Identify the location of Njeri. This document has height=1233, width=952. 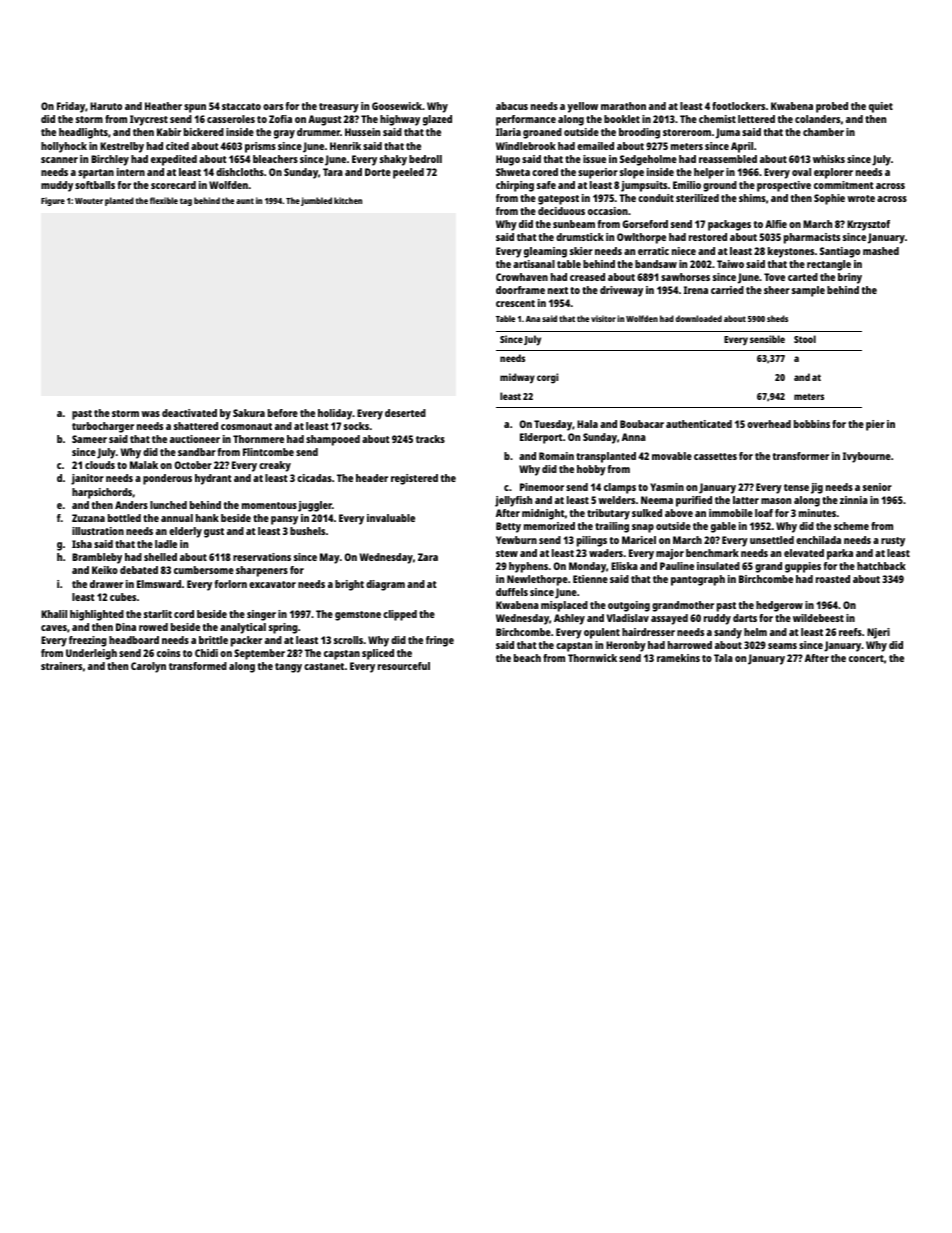
(878, 633).
